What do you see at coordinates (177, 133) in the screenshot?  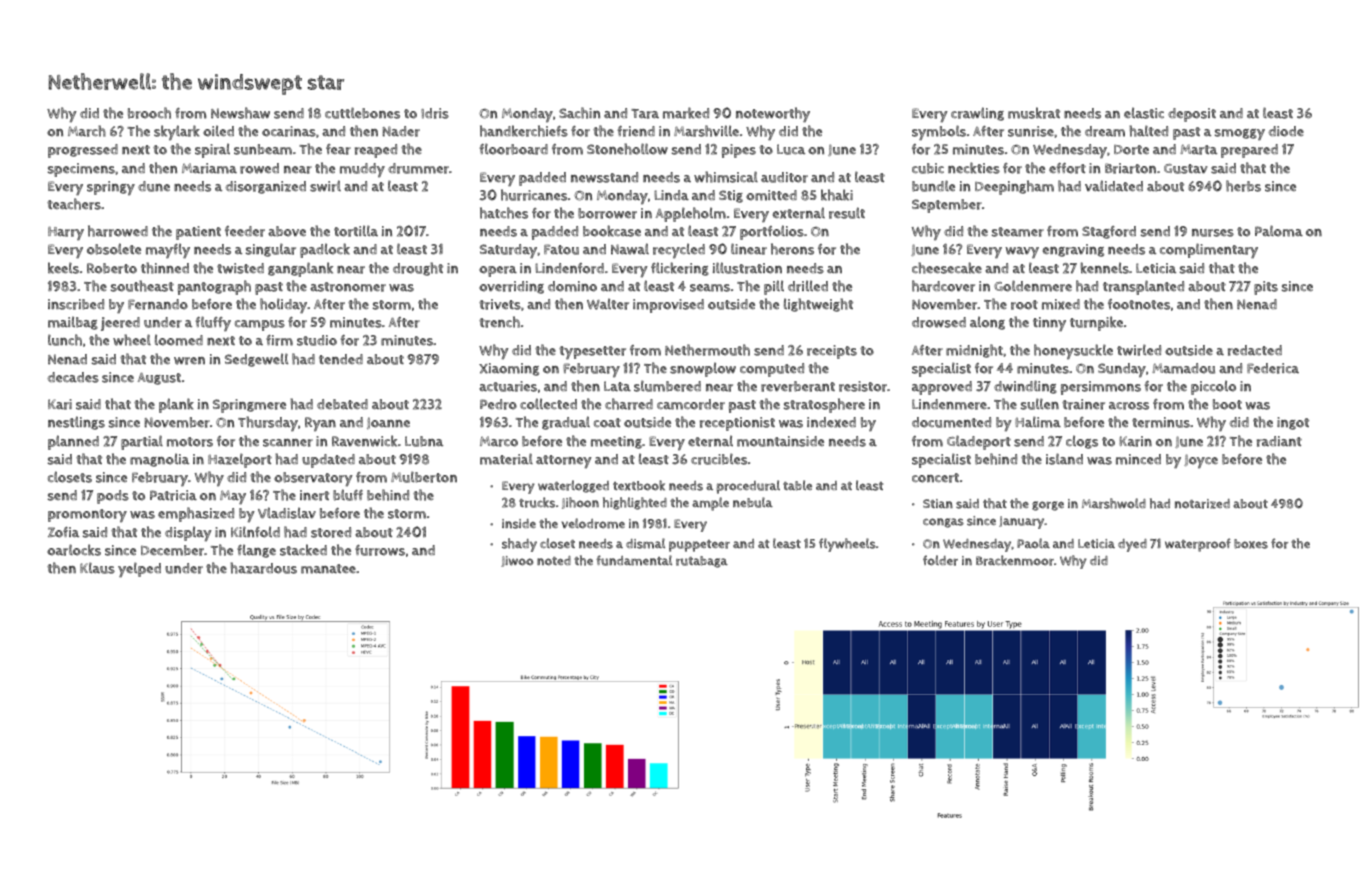 I see `skylark` at bounding box center [177, 133].
